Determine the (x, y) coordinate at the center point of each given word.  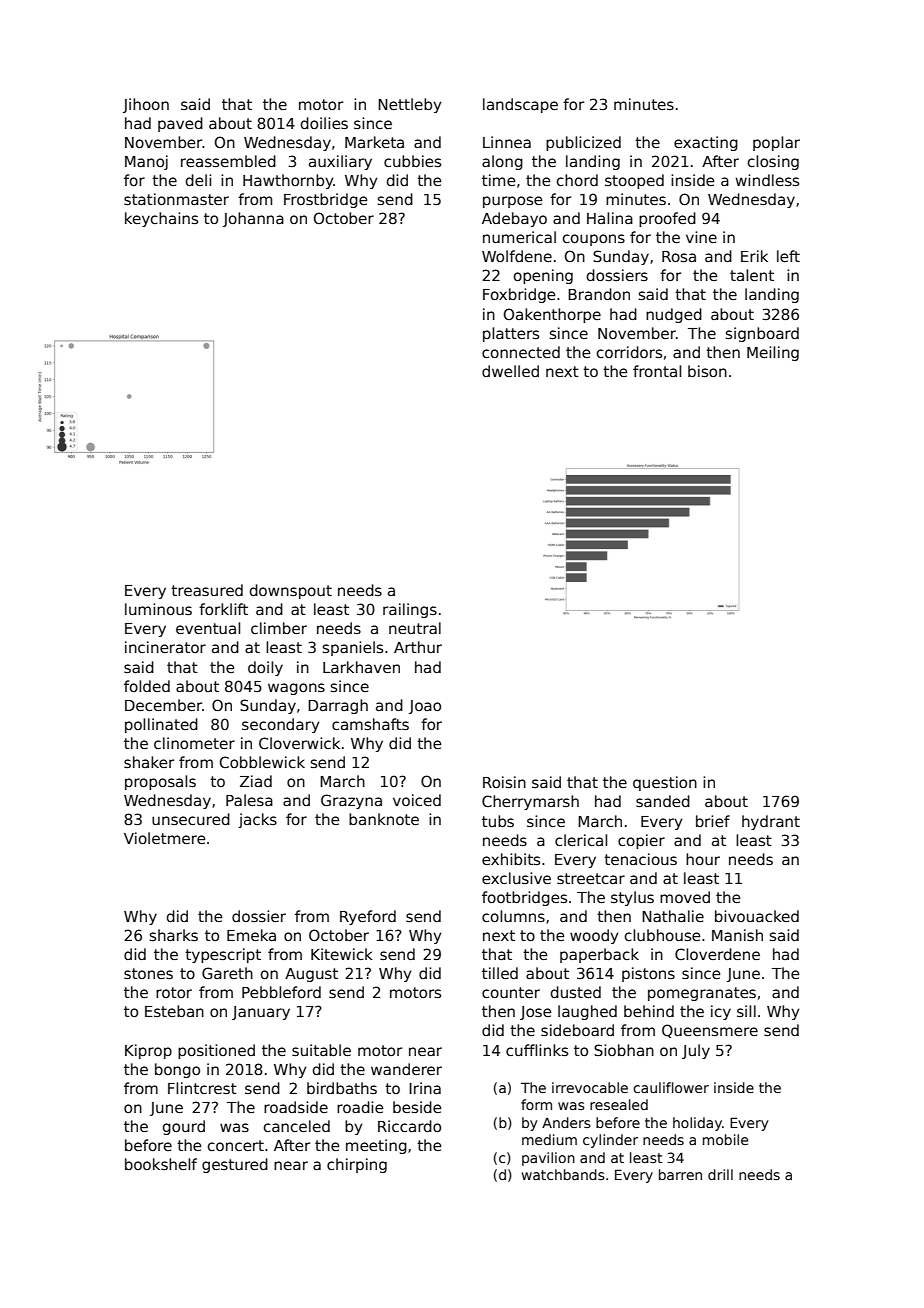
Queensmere (710, 1031)
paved (180, 124)
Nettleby (410, 105)
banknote (384, 819)
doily (265, 668)
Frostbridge (325, 200)
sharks (174, 935)
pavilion (548, 1159)
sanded (663, 801)
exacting (706, 143)
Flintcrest (202, 1088)
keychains (161, 219)
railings (410, 610)
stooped (634, 181)
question (665, 783)
